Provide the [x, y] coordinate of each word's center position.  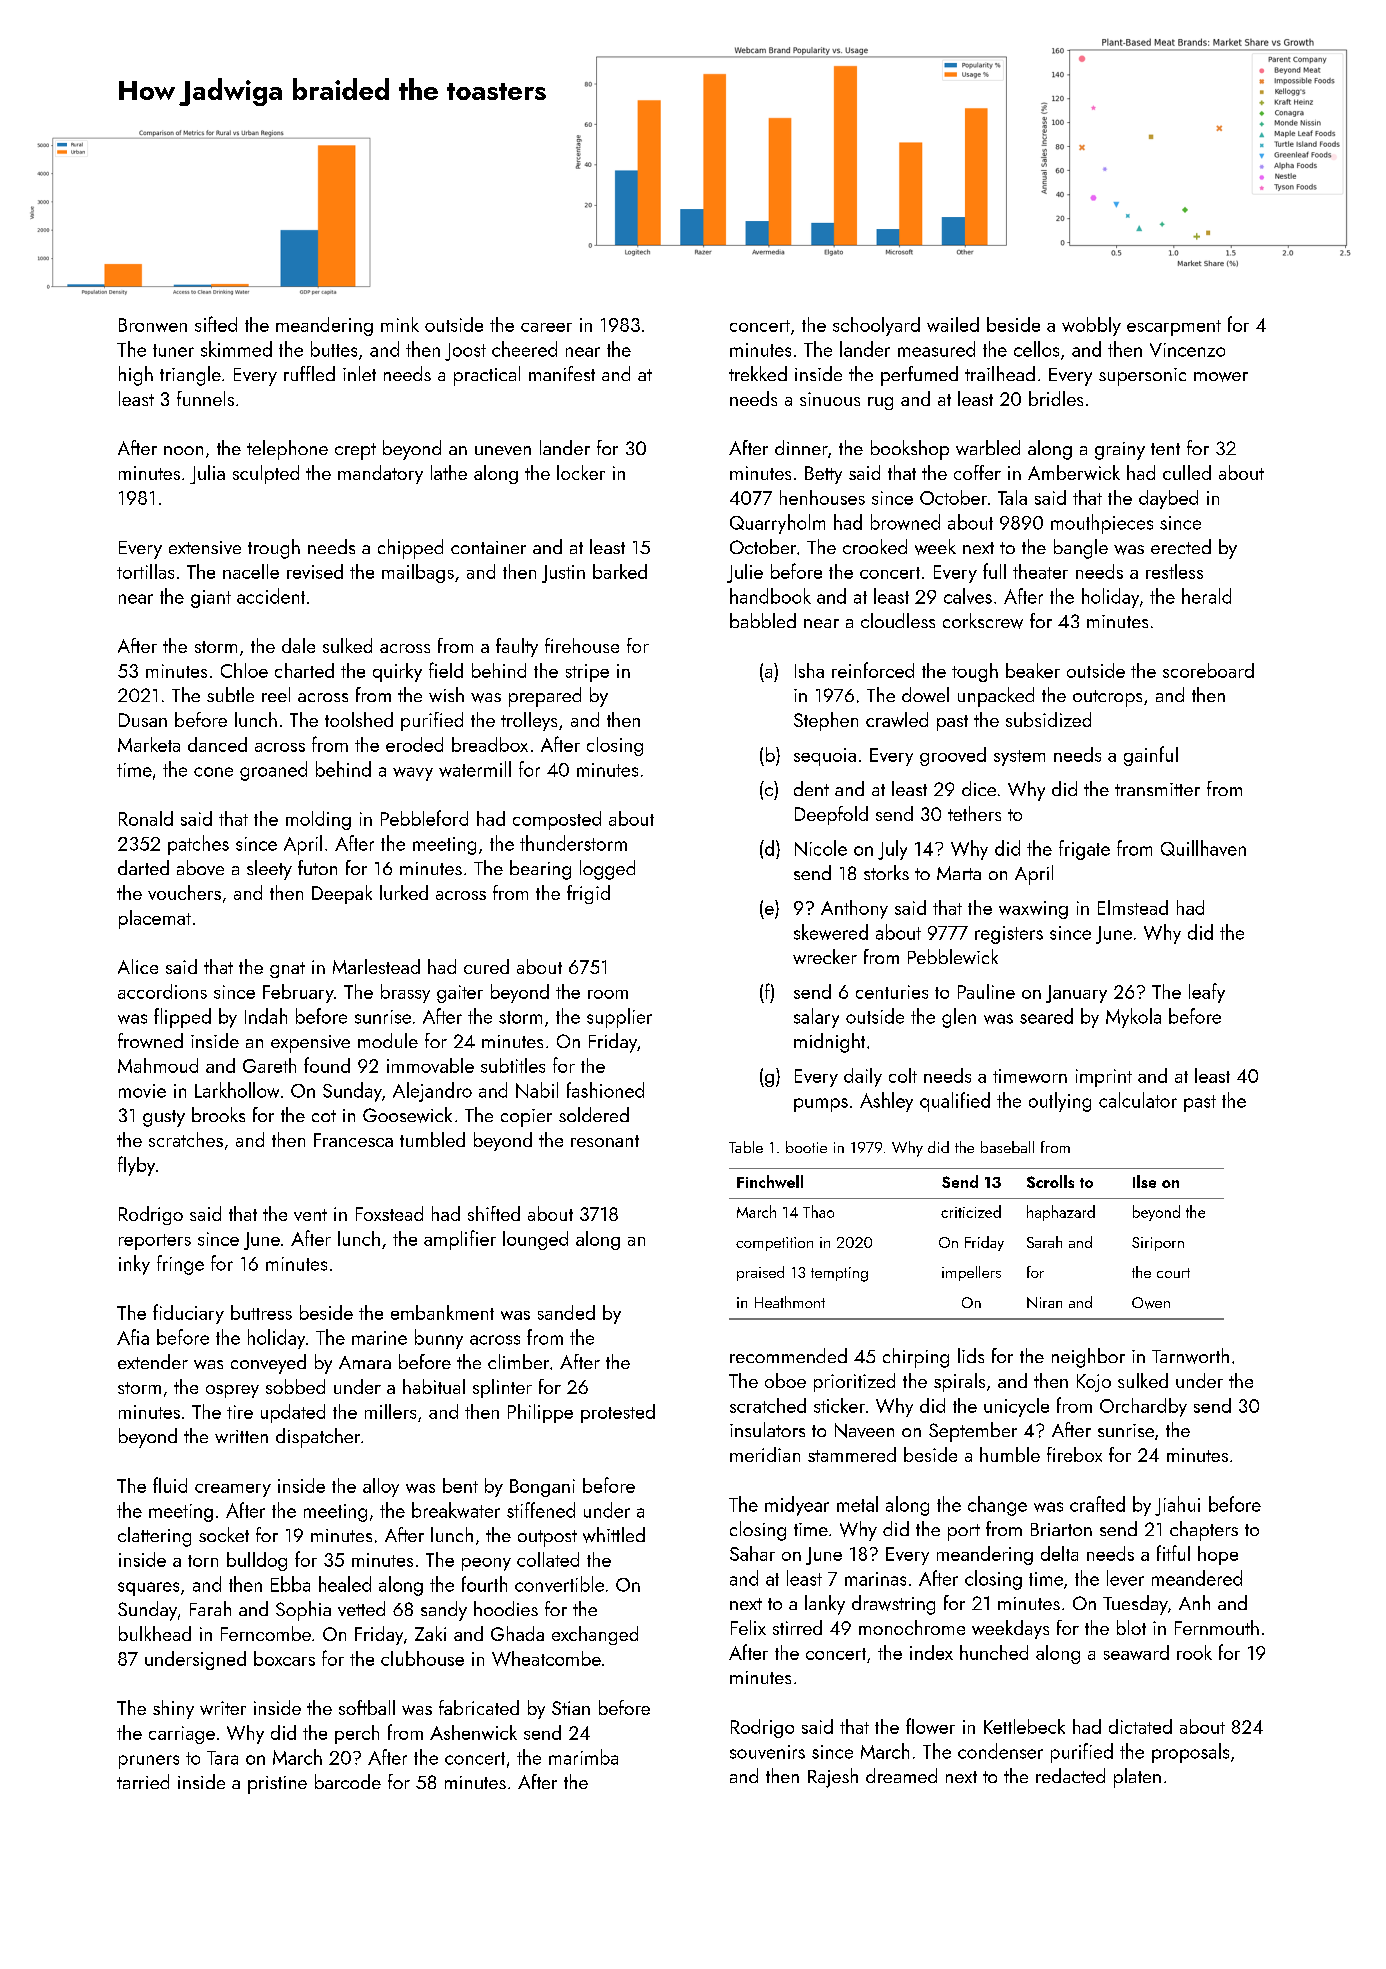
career [546, 327]
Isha [809, 670]
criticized [971, 1211]
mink [400, 324]
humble [1010, 1454]
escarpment [1174, 328]
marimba [583, 1757]
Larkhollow [237, 1090]
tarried [143, 1781]
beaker [1033, 670]
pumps [821, 1105]
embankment [442, 1312]
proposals [1190, 1753]
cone [213, 772]
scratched [768, 1405]
